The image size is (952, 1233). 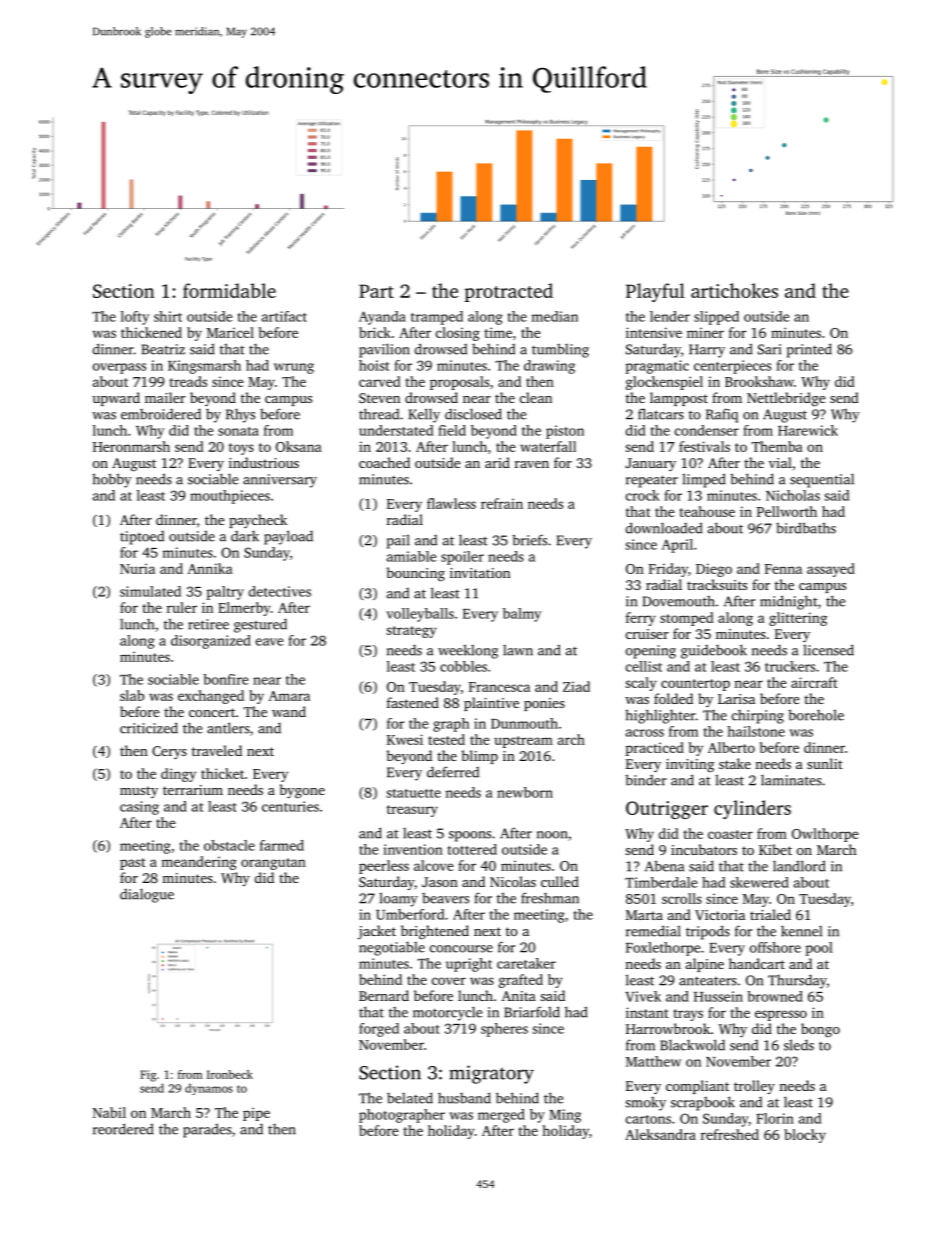 I want to click on disorganized, so click(x=211, y=642).
